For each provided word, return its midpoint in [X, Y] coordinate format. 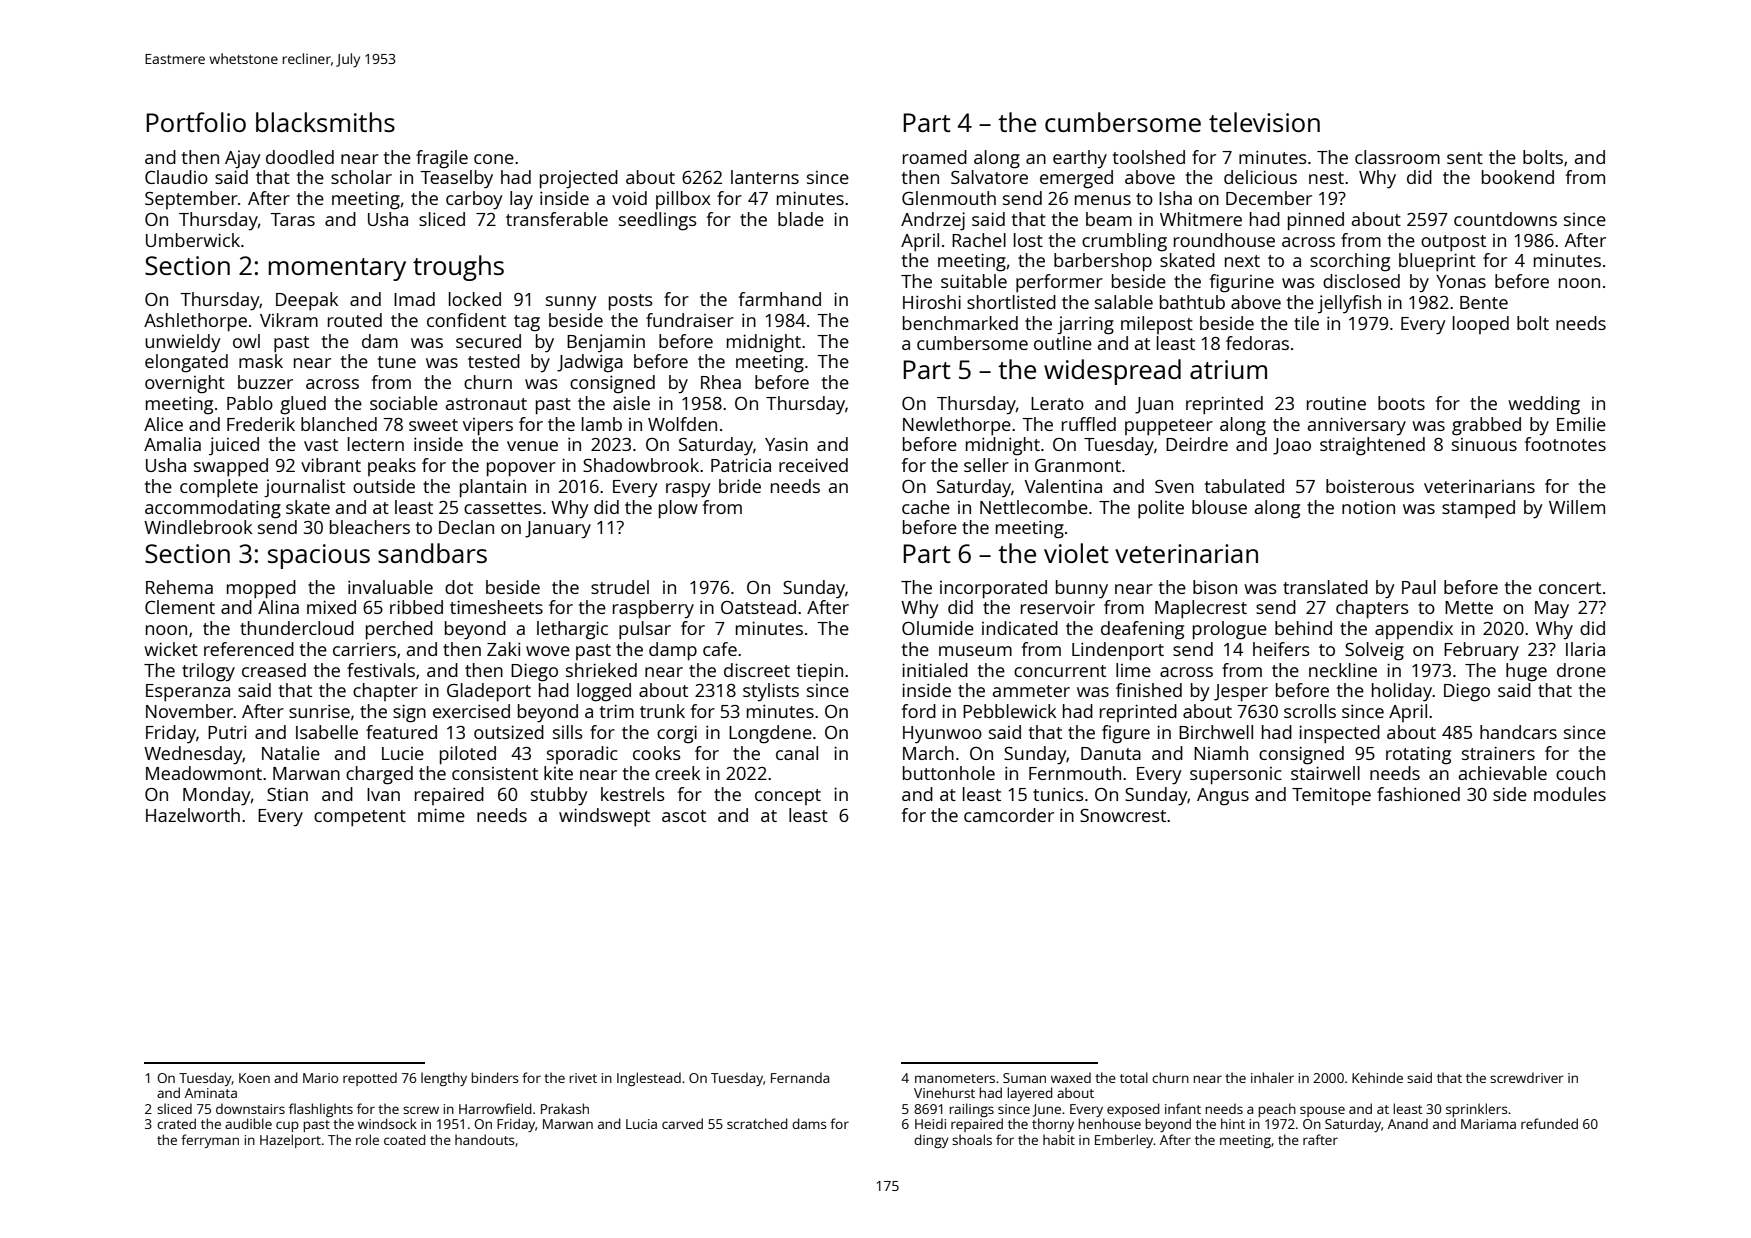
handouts [484, 1139]
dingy [931, 1141]
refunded [1549, 1123]
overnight [185, 384]
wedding [1544, 405]
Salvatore [989, 177]
